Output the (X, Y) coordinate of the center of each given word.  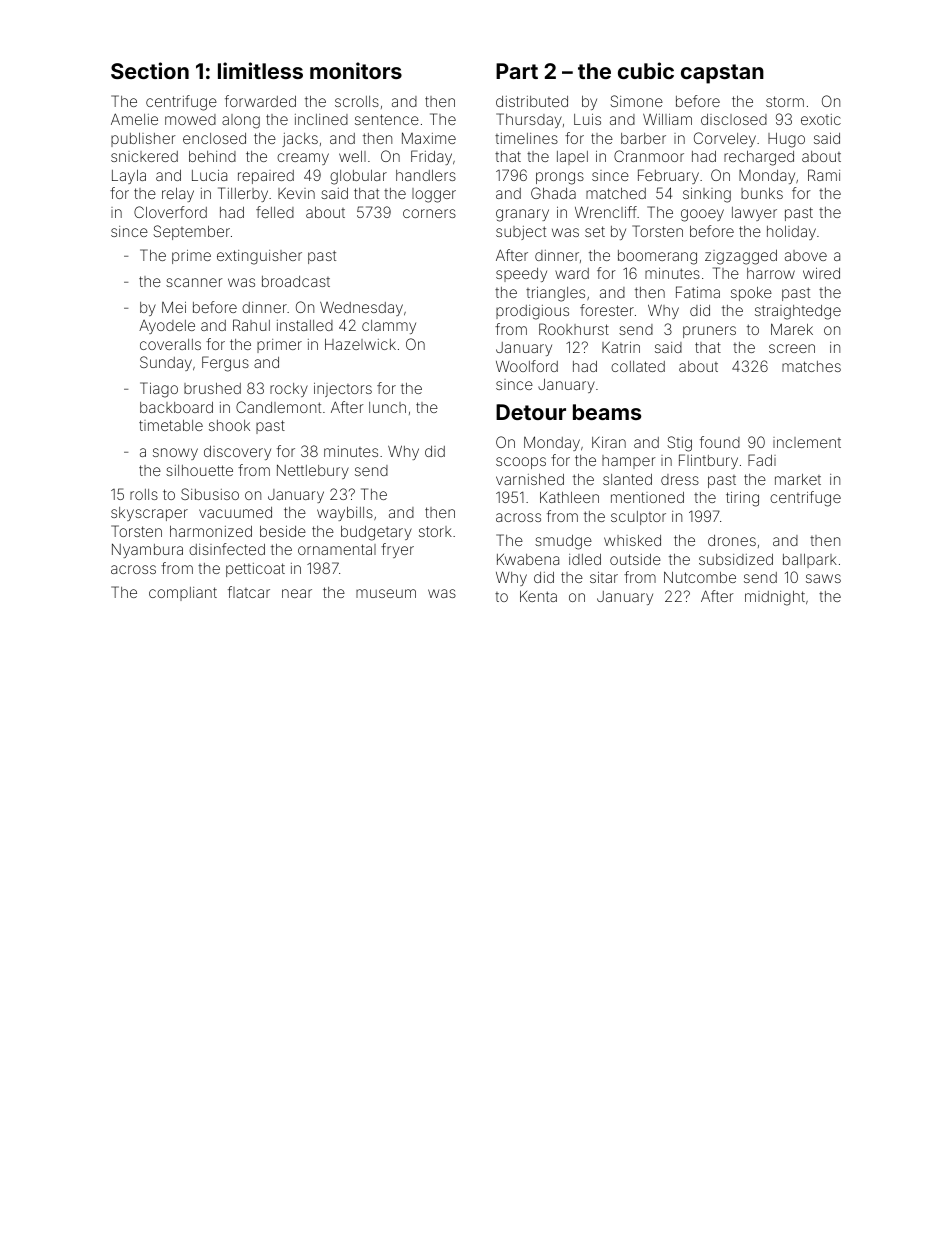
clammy (389, 327)
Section (150, 70)
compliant (183, 594)
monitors (356, 70)
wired (821, 273)
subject (521, 233)
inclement (807, 442)
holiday (791, 233)
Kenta (538, 596)
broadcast (296, 281)
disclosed (734, 119)
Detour (531, 412)
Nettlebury (313, 471)
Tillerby (243, 194)
